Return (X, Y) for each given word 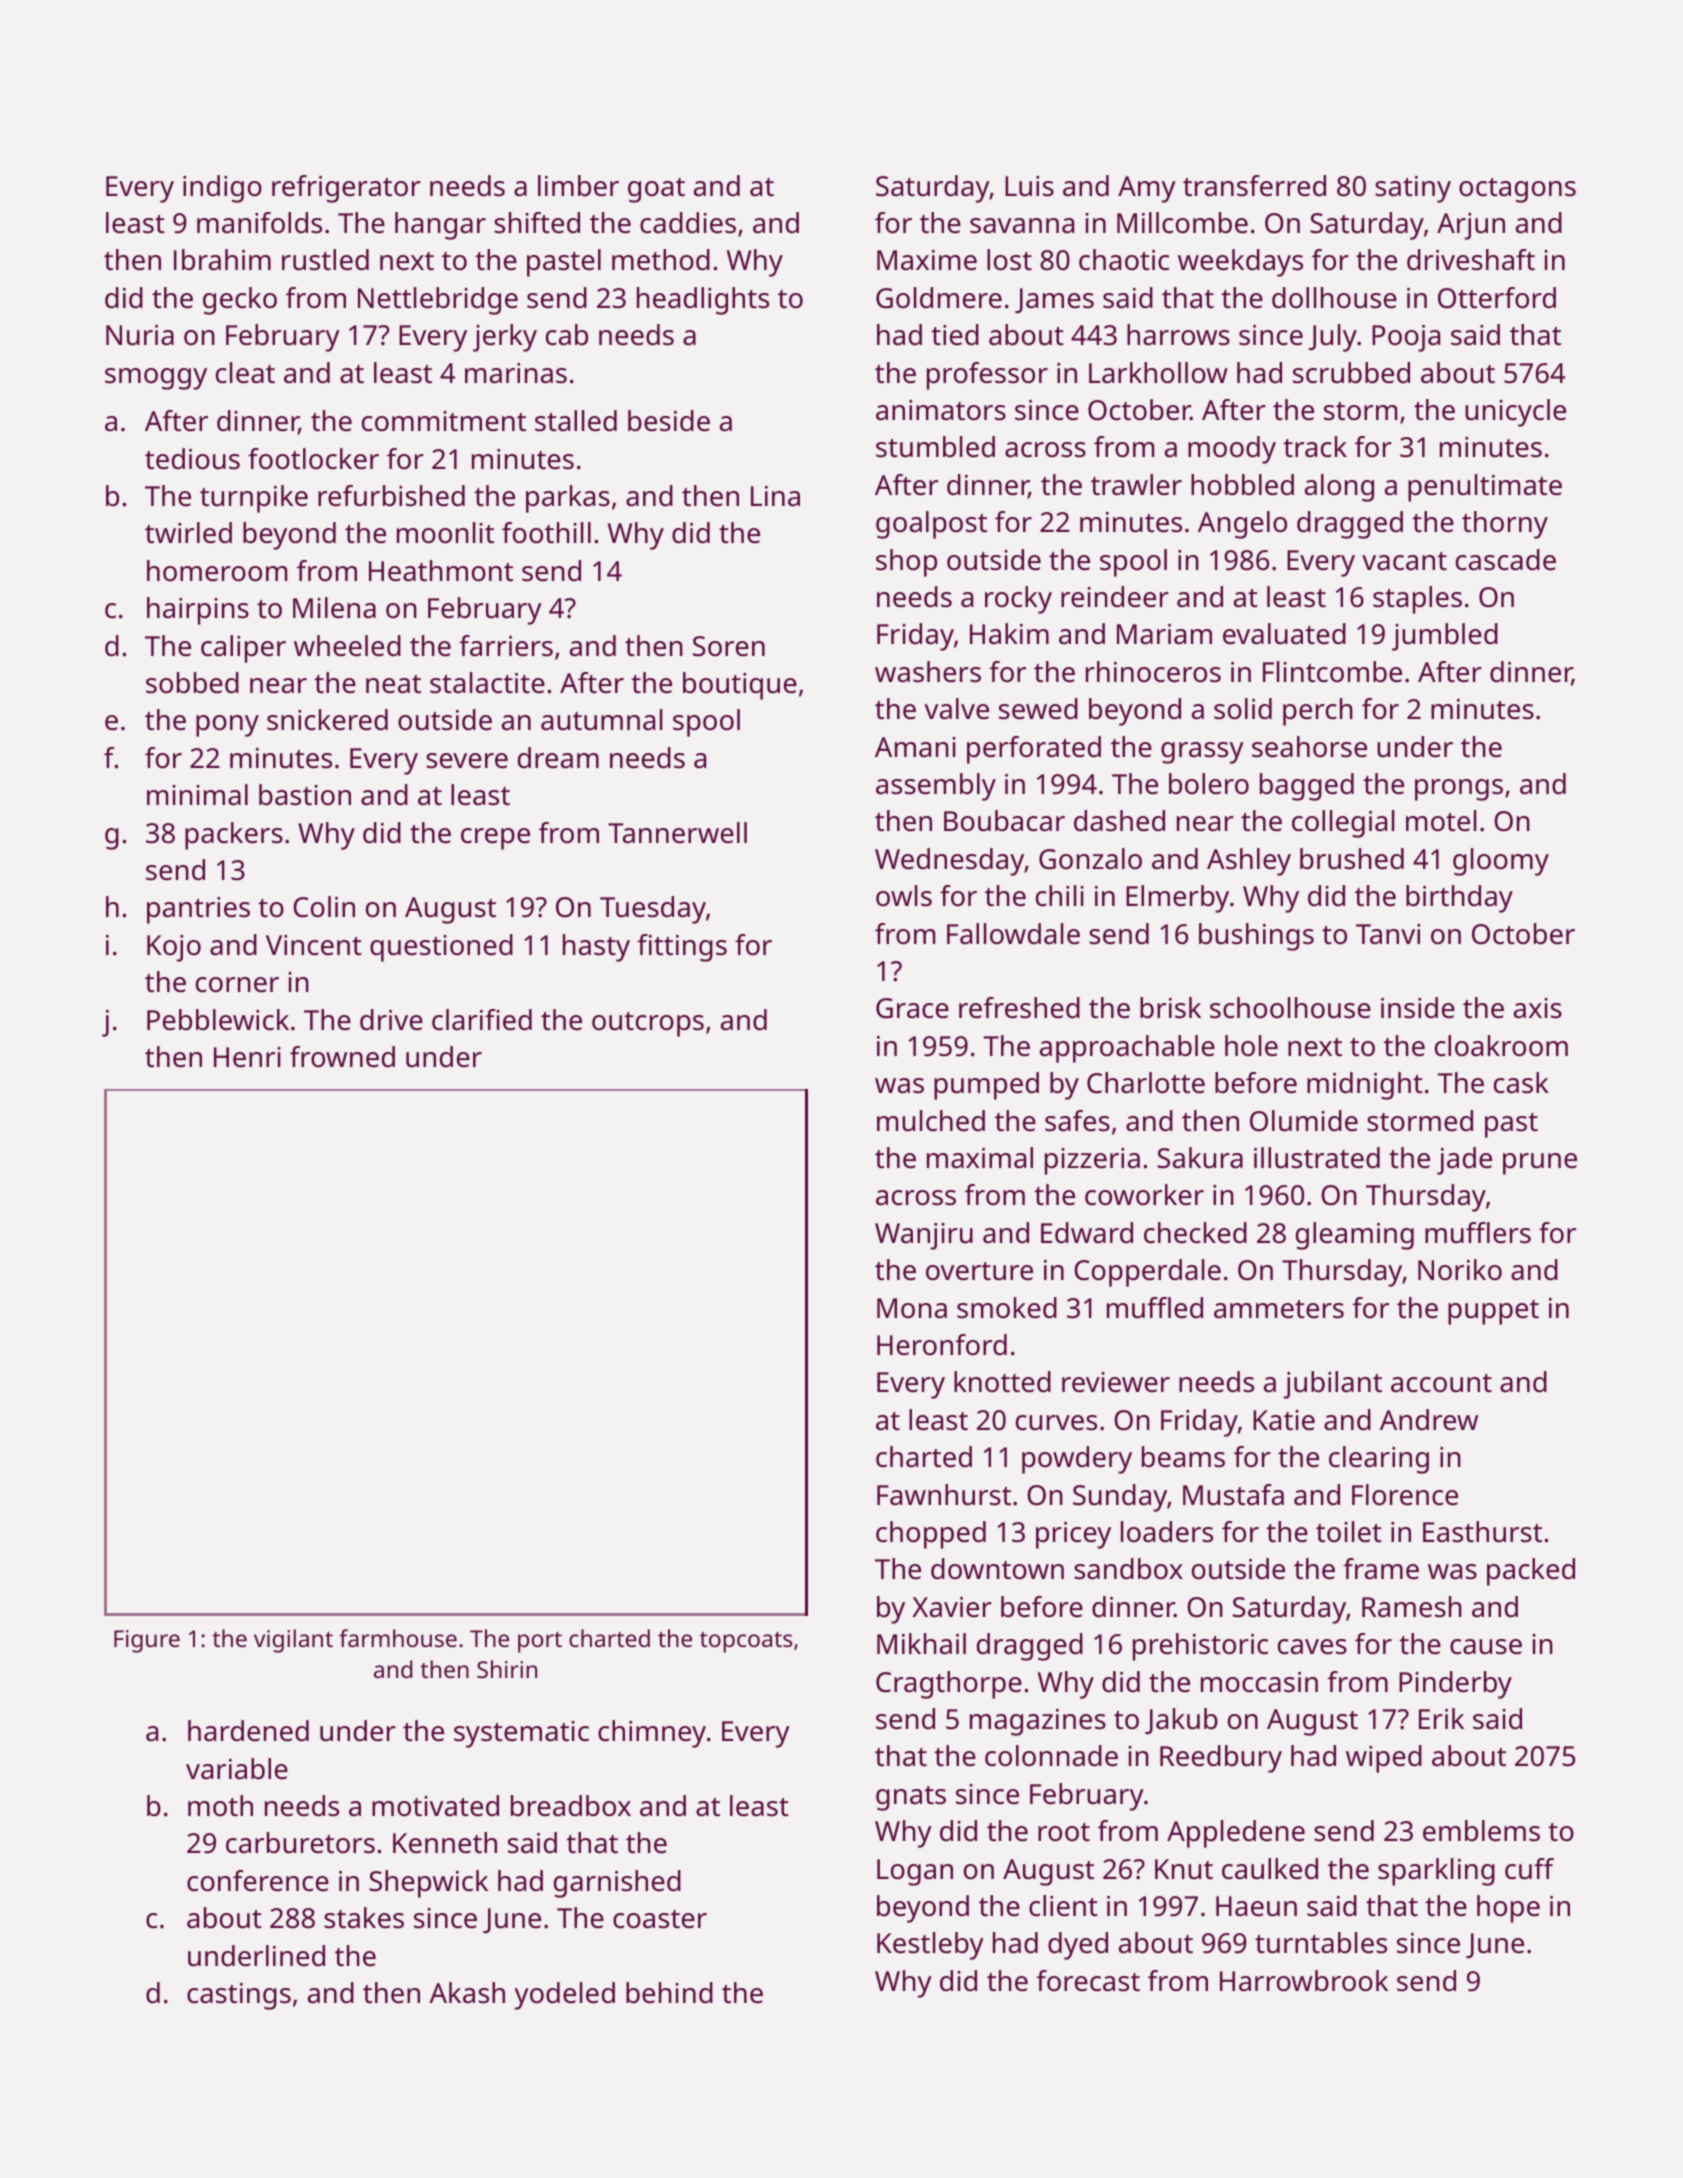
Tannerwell (677, 833)
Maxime (927, 260)
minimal (197, 795)
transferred (1254, 186)
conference (258, 1881)
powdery (1077, 1460)
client (1063, 1906)
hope (1508, 1909)
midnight (1365, 1086)
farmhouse (398, 1638)
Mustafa (1233, 1495)
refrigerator (346, 189)
